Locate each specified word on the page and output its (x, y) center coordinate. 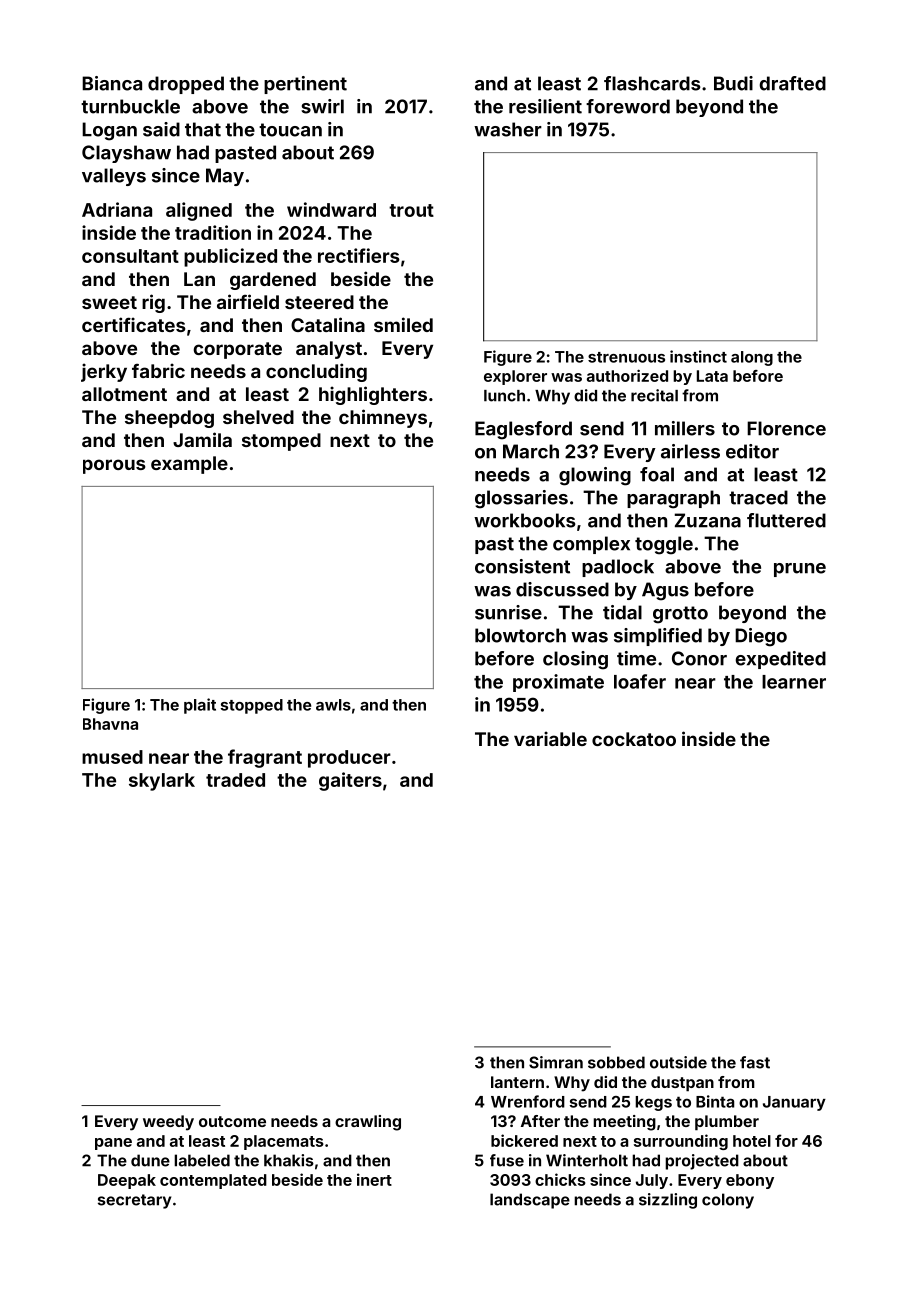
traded (235, 780)
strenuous (626, 357)
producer (349, 759)
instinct (698, 356)
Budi (733, 83)
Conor (699, 658)
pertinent (305, 85)
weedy (168, 1123)
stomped (281, 442)
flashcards (652, 83)
